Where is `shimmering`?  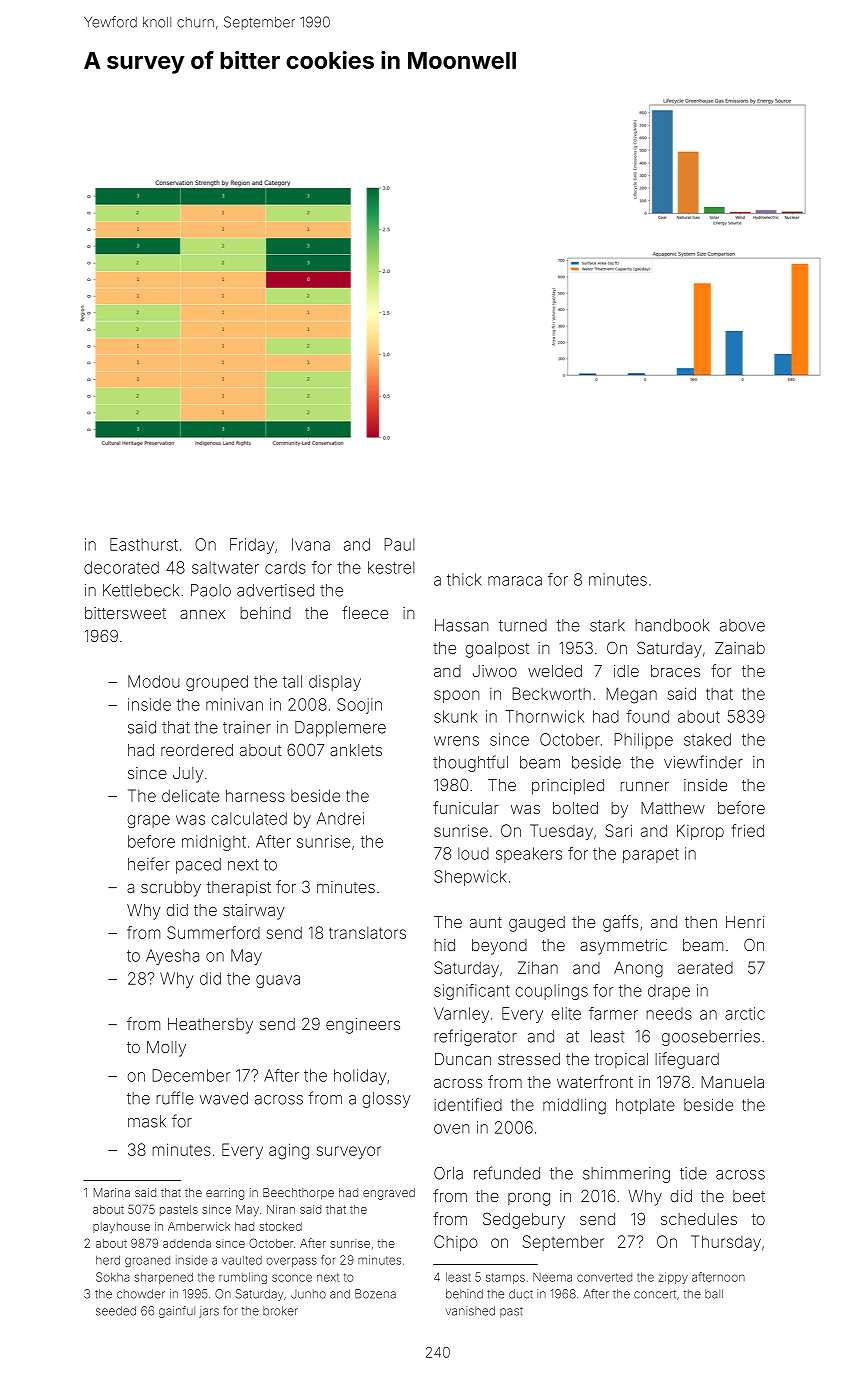 shimmering is located at coordinates (626, 1175).
